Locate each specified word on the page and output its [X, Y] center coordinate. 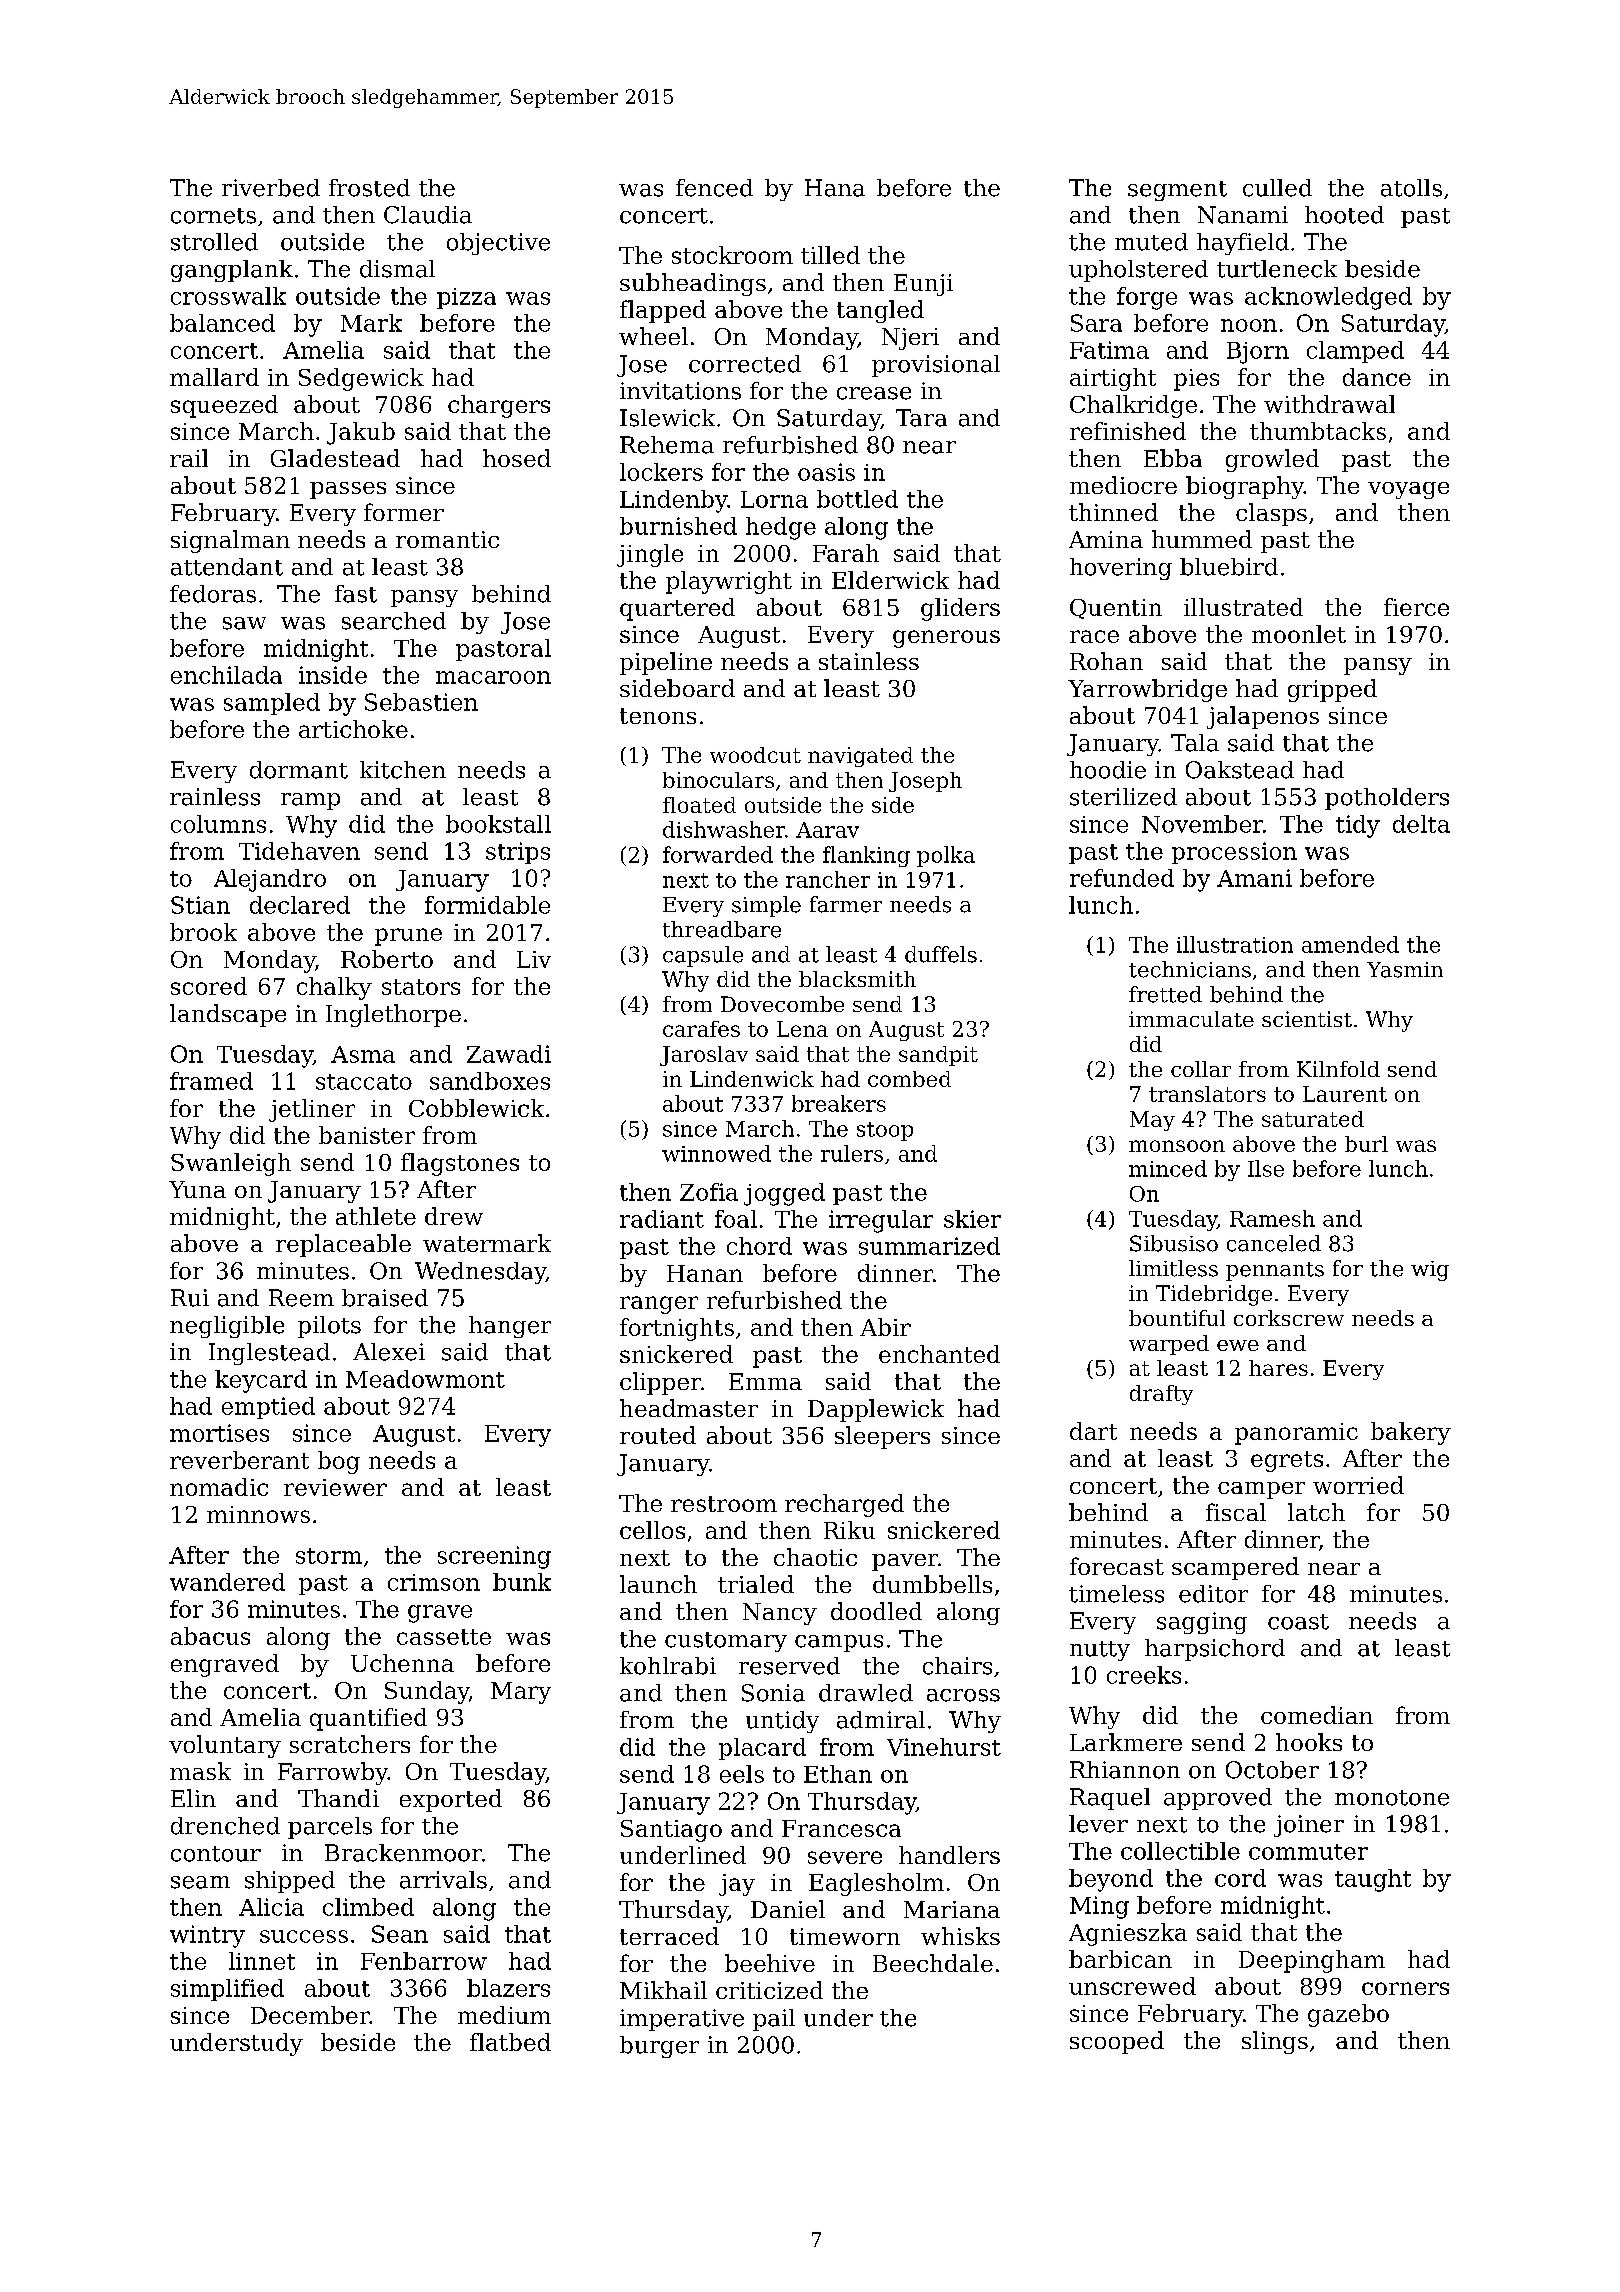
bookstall [498, 824]
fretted [1165, 994]
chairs [957, 1666]
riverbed [271, 188]
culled [1277, 188]
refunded [1122, 878]
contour [216, 1854]
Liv [534, 959]
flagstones [460, 1164]
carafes [701, 1029]
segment [1177, 191]
